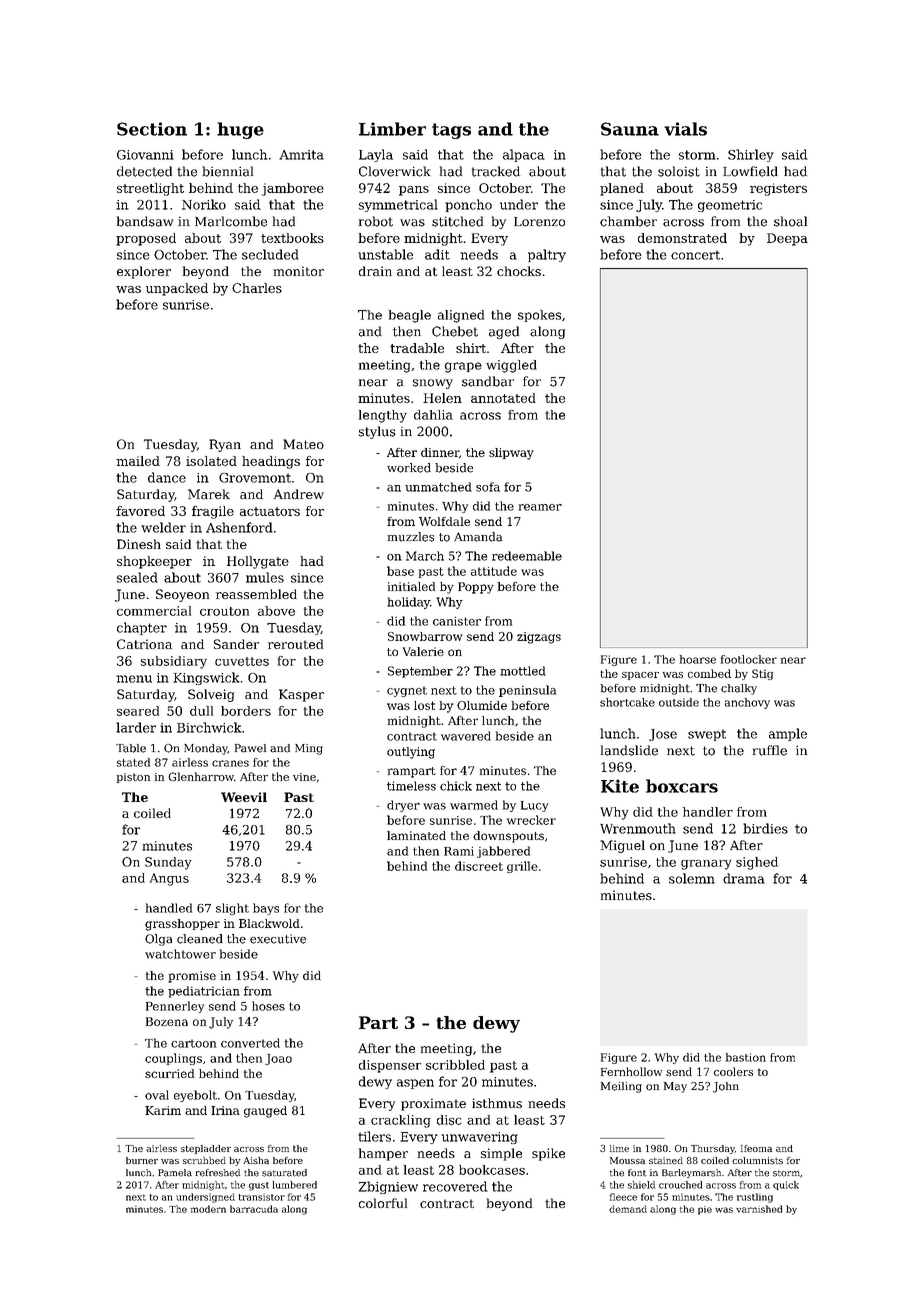 This screenshot has width=924, height=1308. What do you see at coordinates (685, 129) in the screenshot?
I see `vials` at bounding box center [685, 129].
